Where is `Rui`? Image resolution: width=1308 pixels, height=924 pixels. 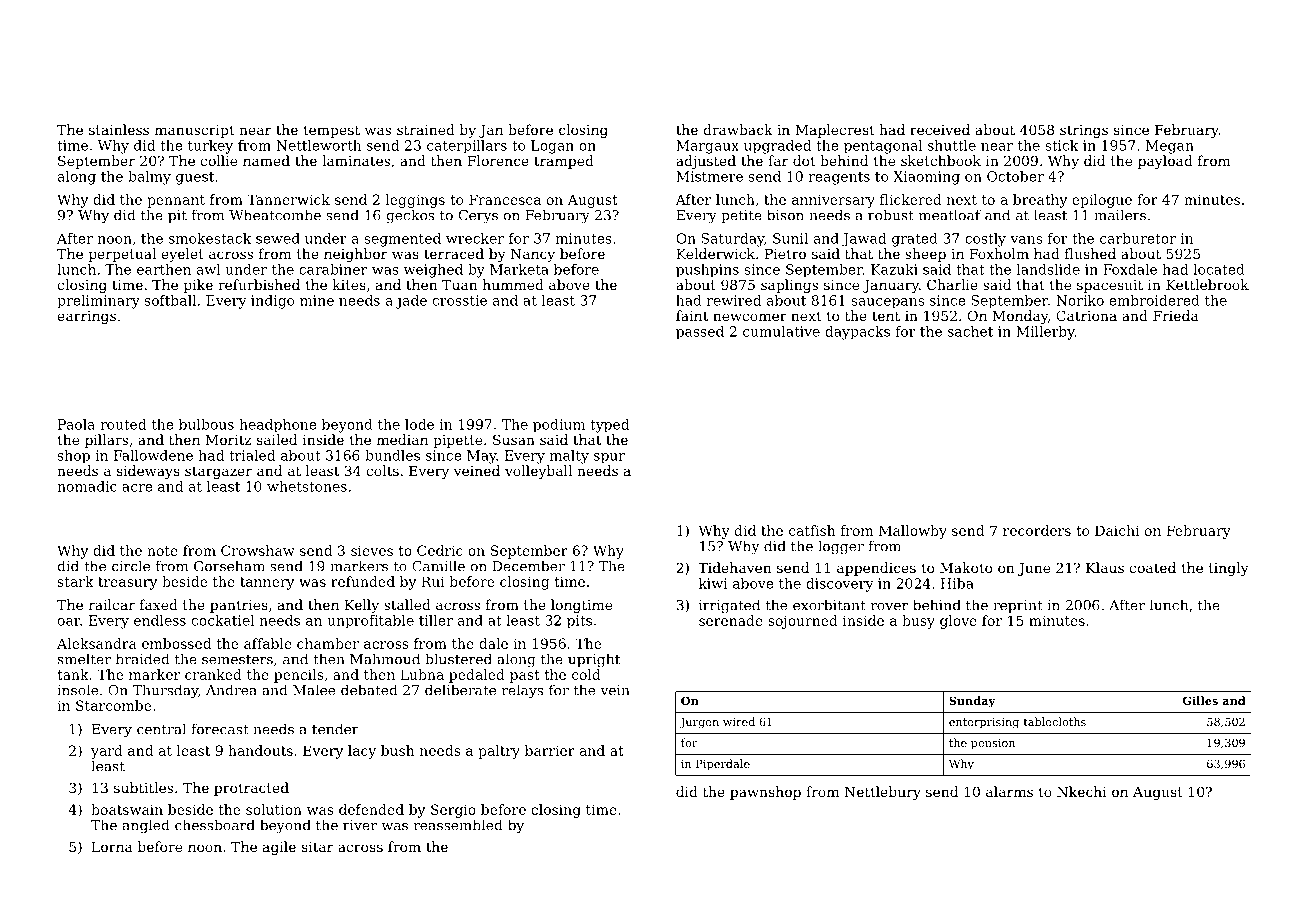
Rui is located at coordinates (433, 581).
